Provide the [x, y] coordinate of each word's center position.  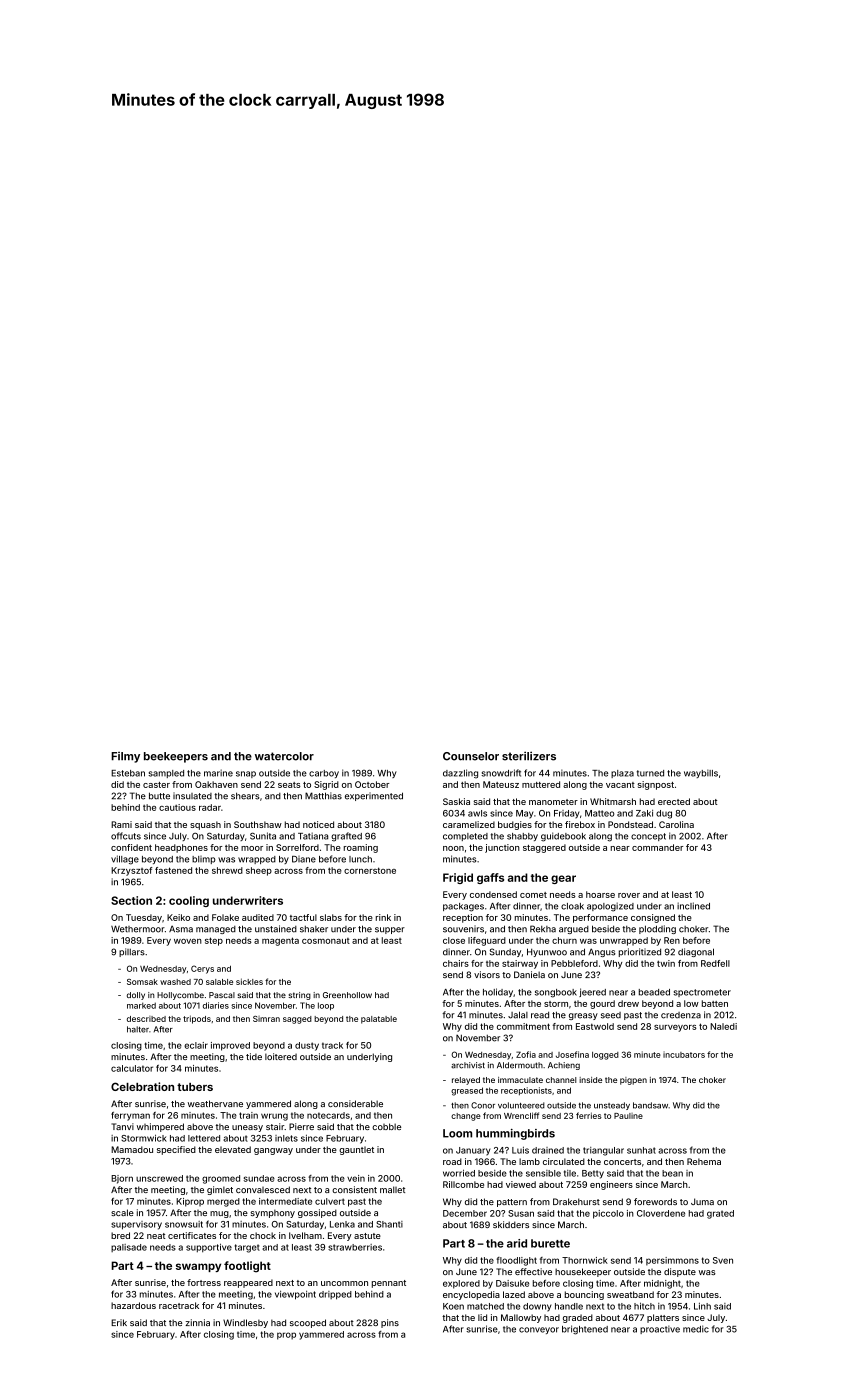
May [525, 814]
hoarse [600, 894]
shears [245, 796]
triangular [603, 1151]
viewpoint [295, 1295]
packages [463, 907]
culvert [330, 1201]
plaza [622, 774]
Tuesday [144, 918]
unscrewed [159, 1178]
